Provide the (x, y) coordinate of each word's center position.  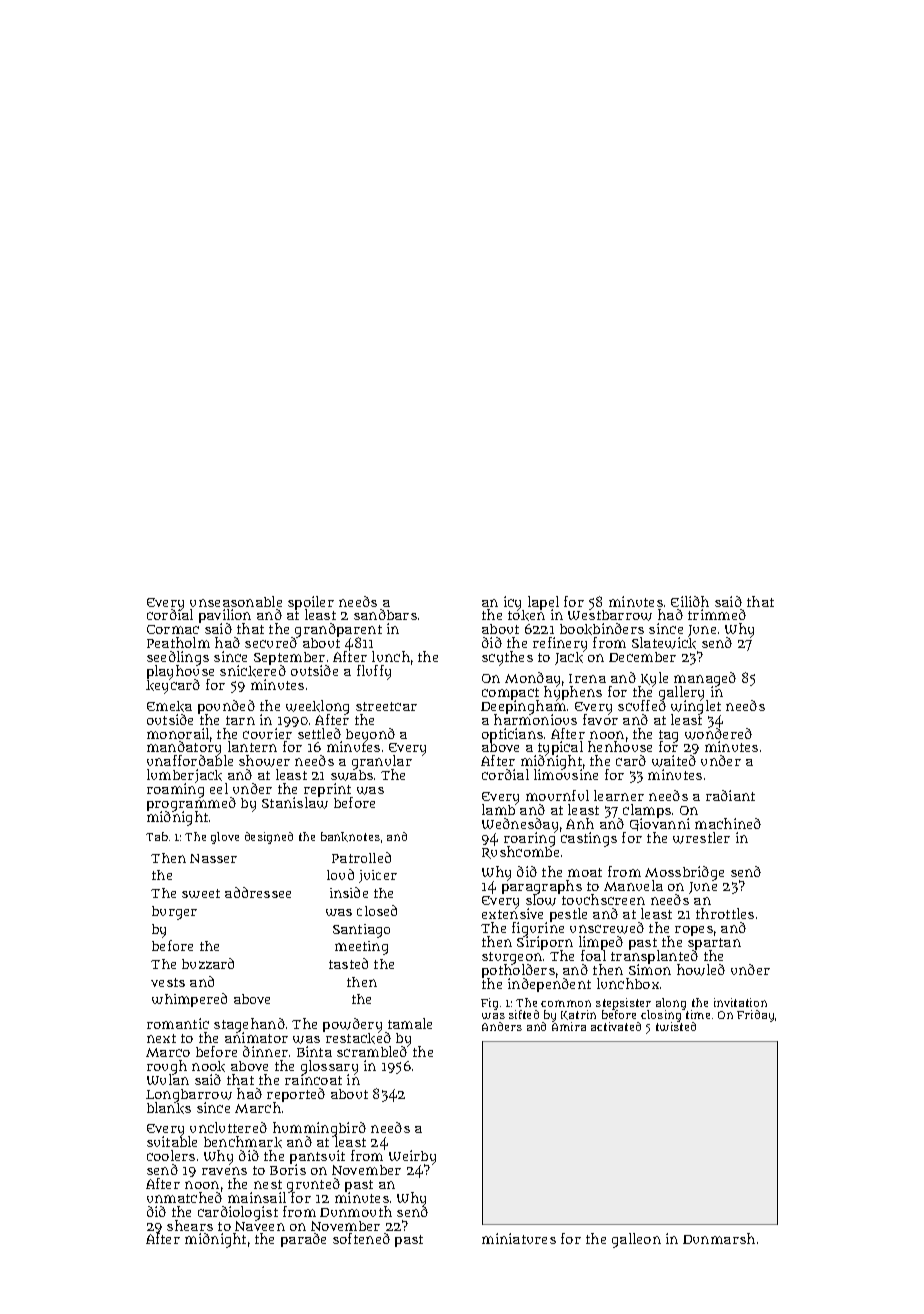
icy (514, 603)
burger (174, 913)
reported (296, 1095)
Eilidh (690, 601)
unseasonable (236, 601)
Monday (532, 679)
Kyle (653, 679)
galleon (636, 1240)
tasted (348, 963)
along (671, 1004)
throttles (725, 913)
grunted (313, 1185)
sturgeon (512, 958)
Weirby (412, 1158)
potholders (518, 971)
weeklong (317, 707)
